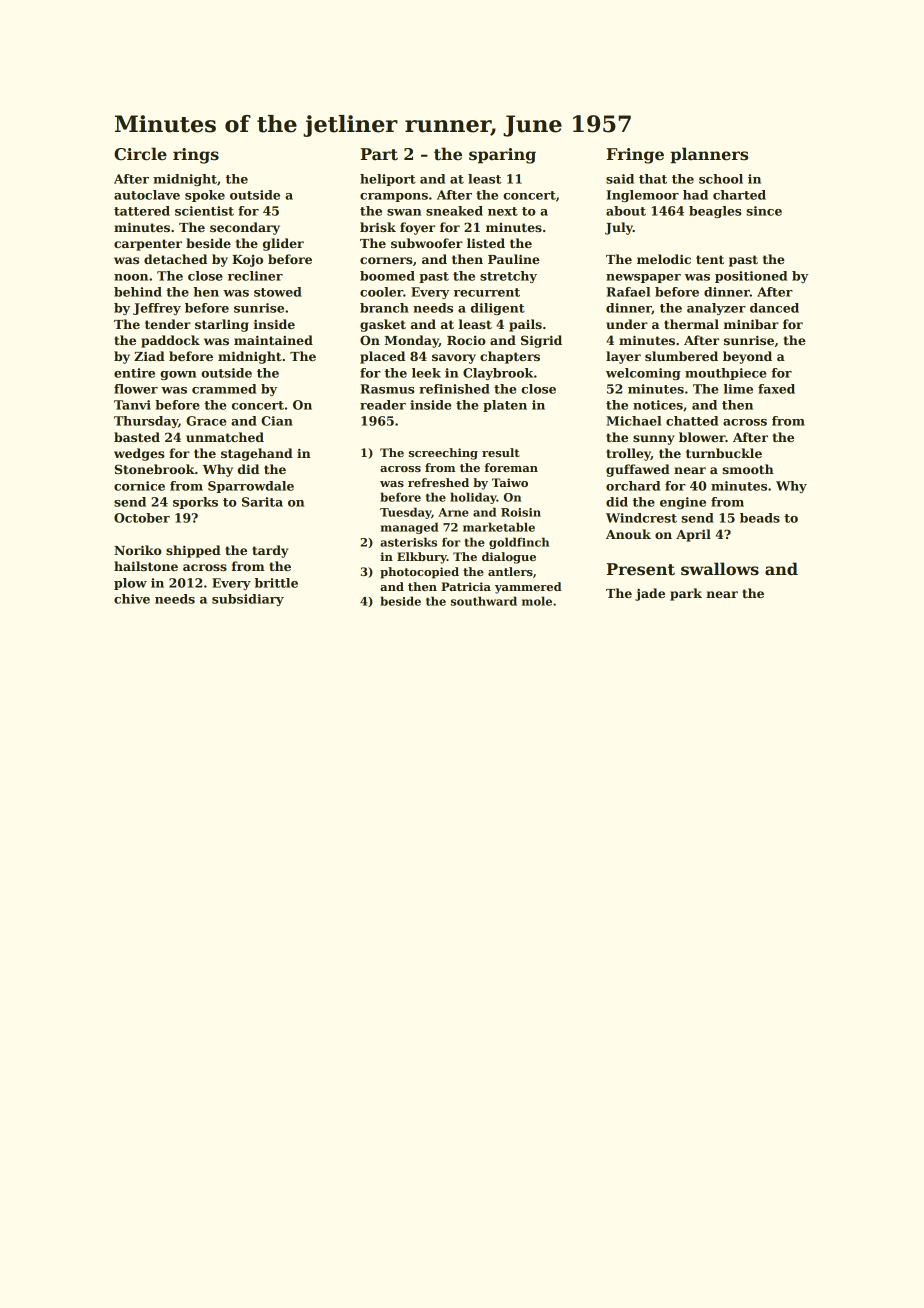 This screenshot has height=1308, width=924. I want to click on refreshed, so click(438, 482).
